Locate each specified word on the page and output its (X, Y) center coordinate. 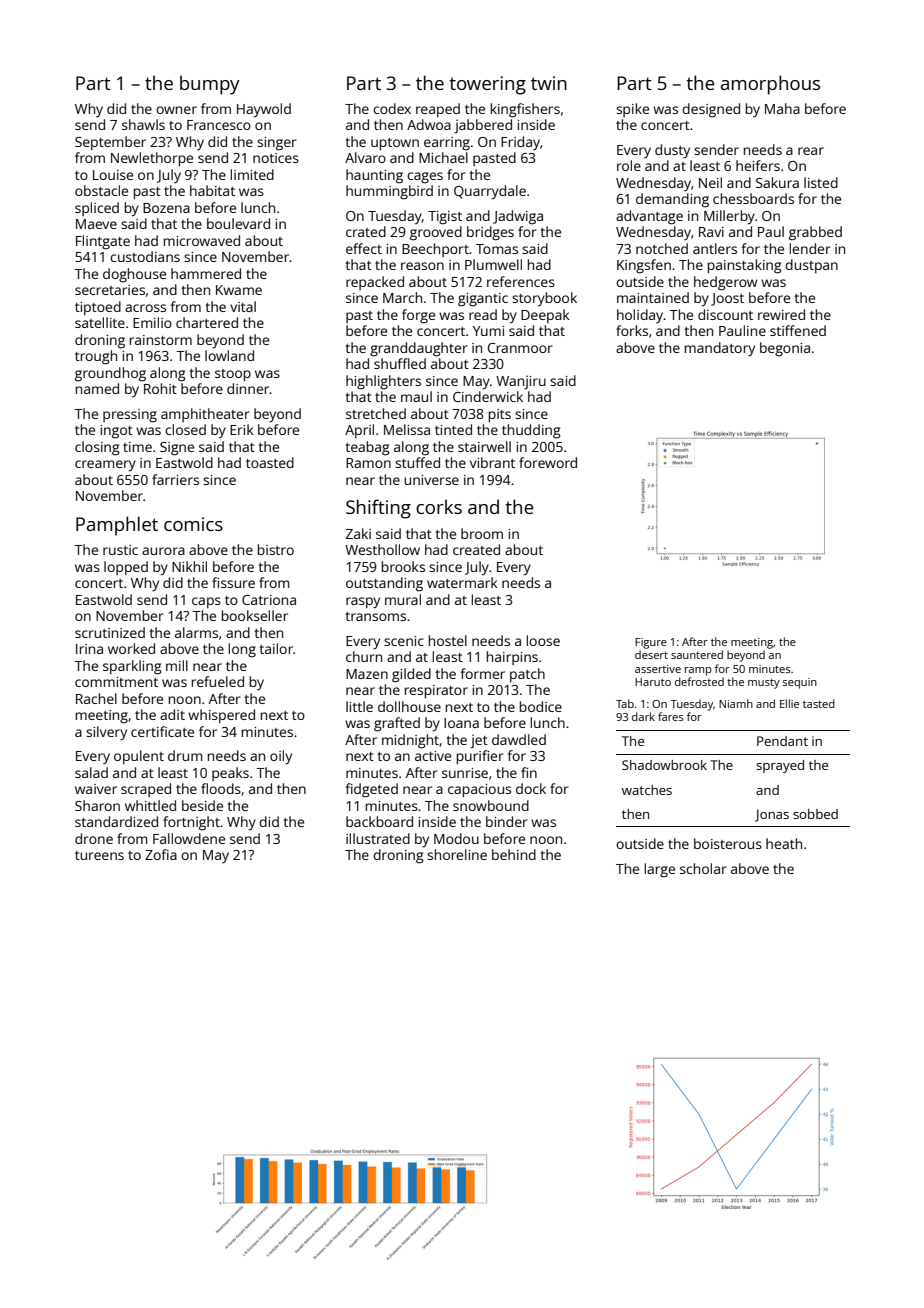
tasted (819, 703)
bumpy (210, 85)
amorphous (770, 85)
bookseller (255, 615)
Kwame (239, 290)
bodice (541, 706)
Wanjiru (521, 382)
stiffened (798, 330)
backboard (379, 821)
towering (487, 85)
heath (784, 843)
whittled (150, 805)
